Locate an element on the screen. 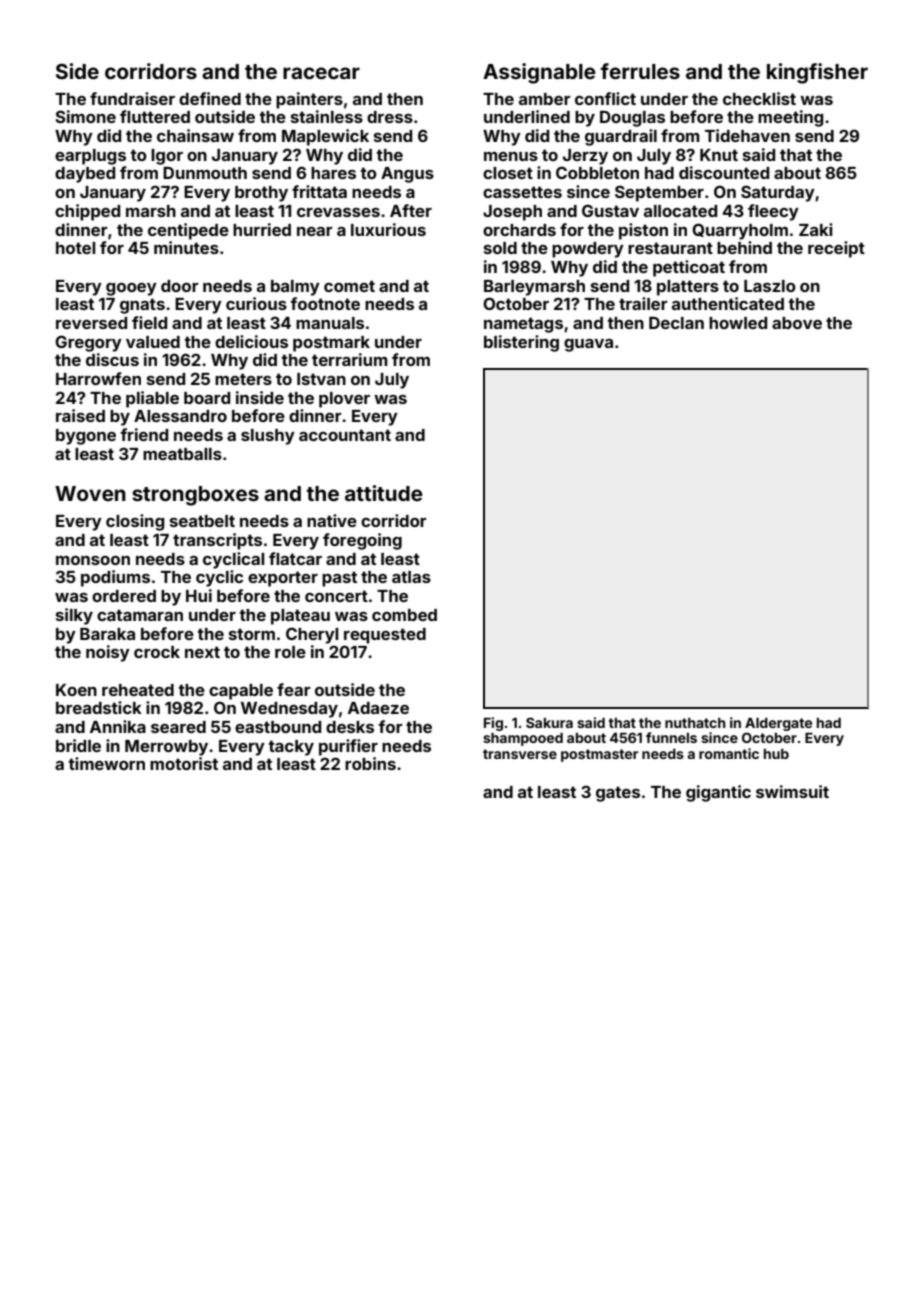  kingfisher is located at coordinates (817, 73).
